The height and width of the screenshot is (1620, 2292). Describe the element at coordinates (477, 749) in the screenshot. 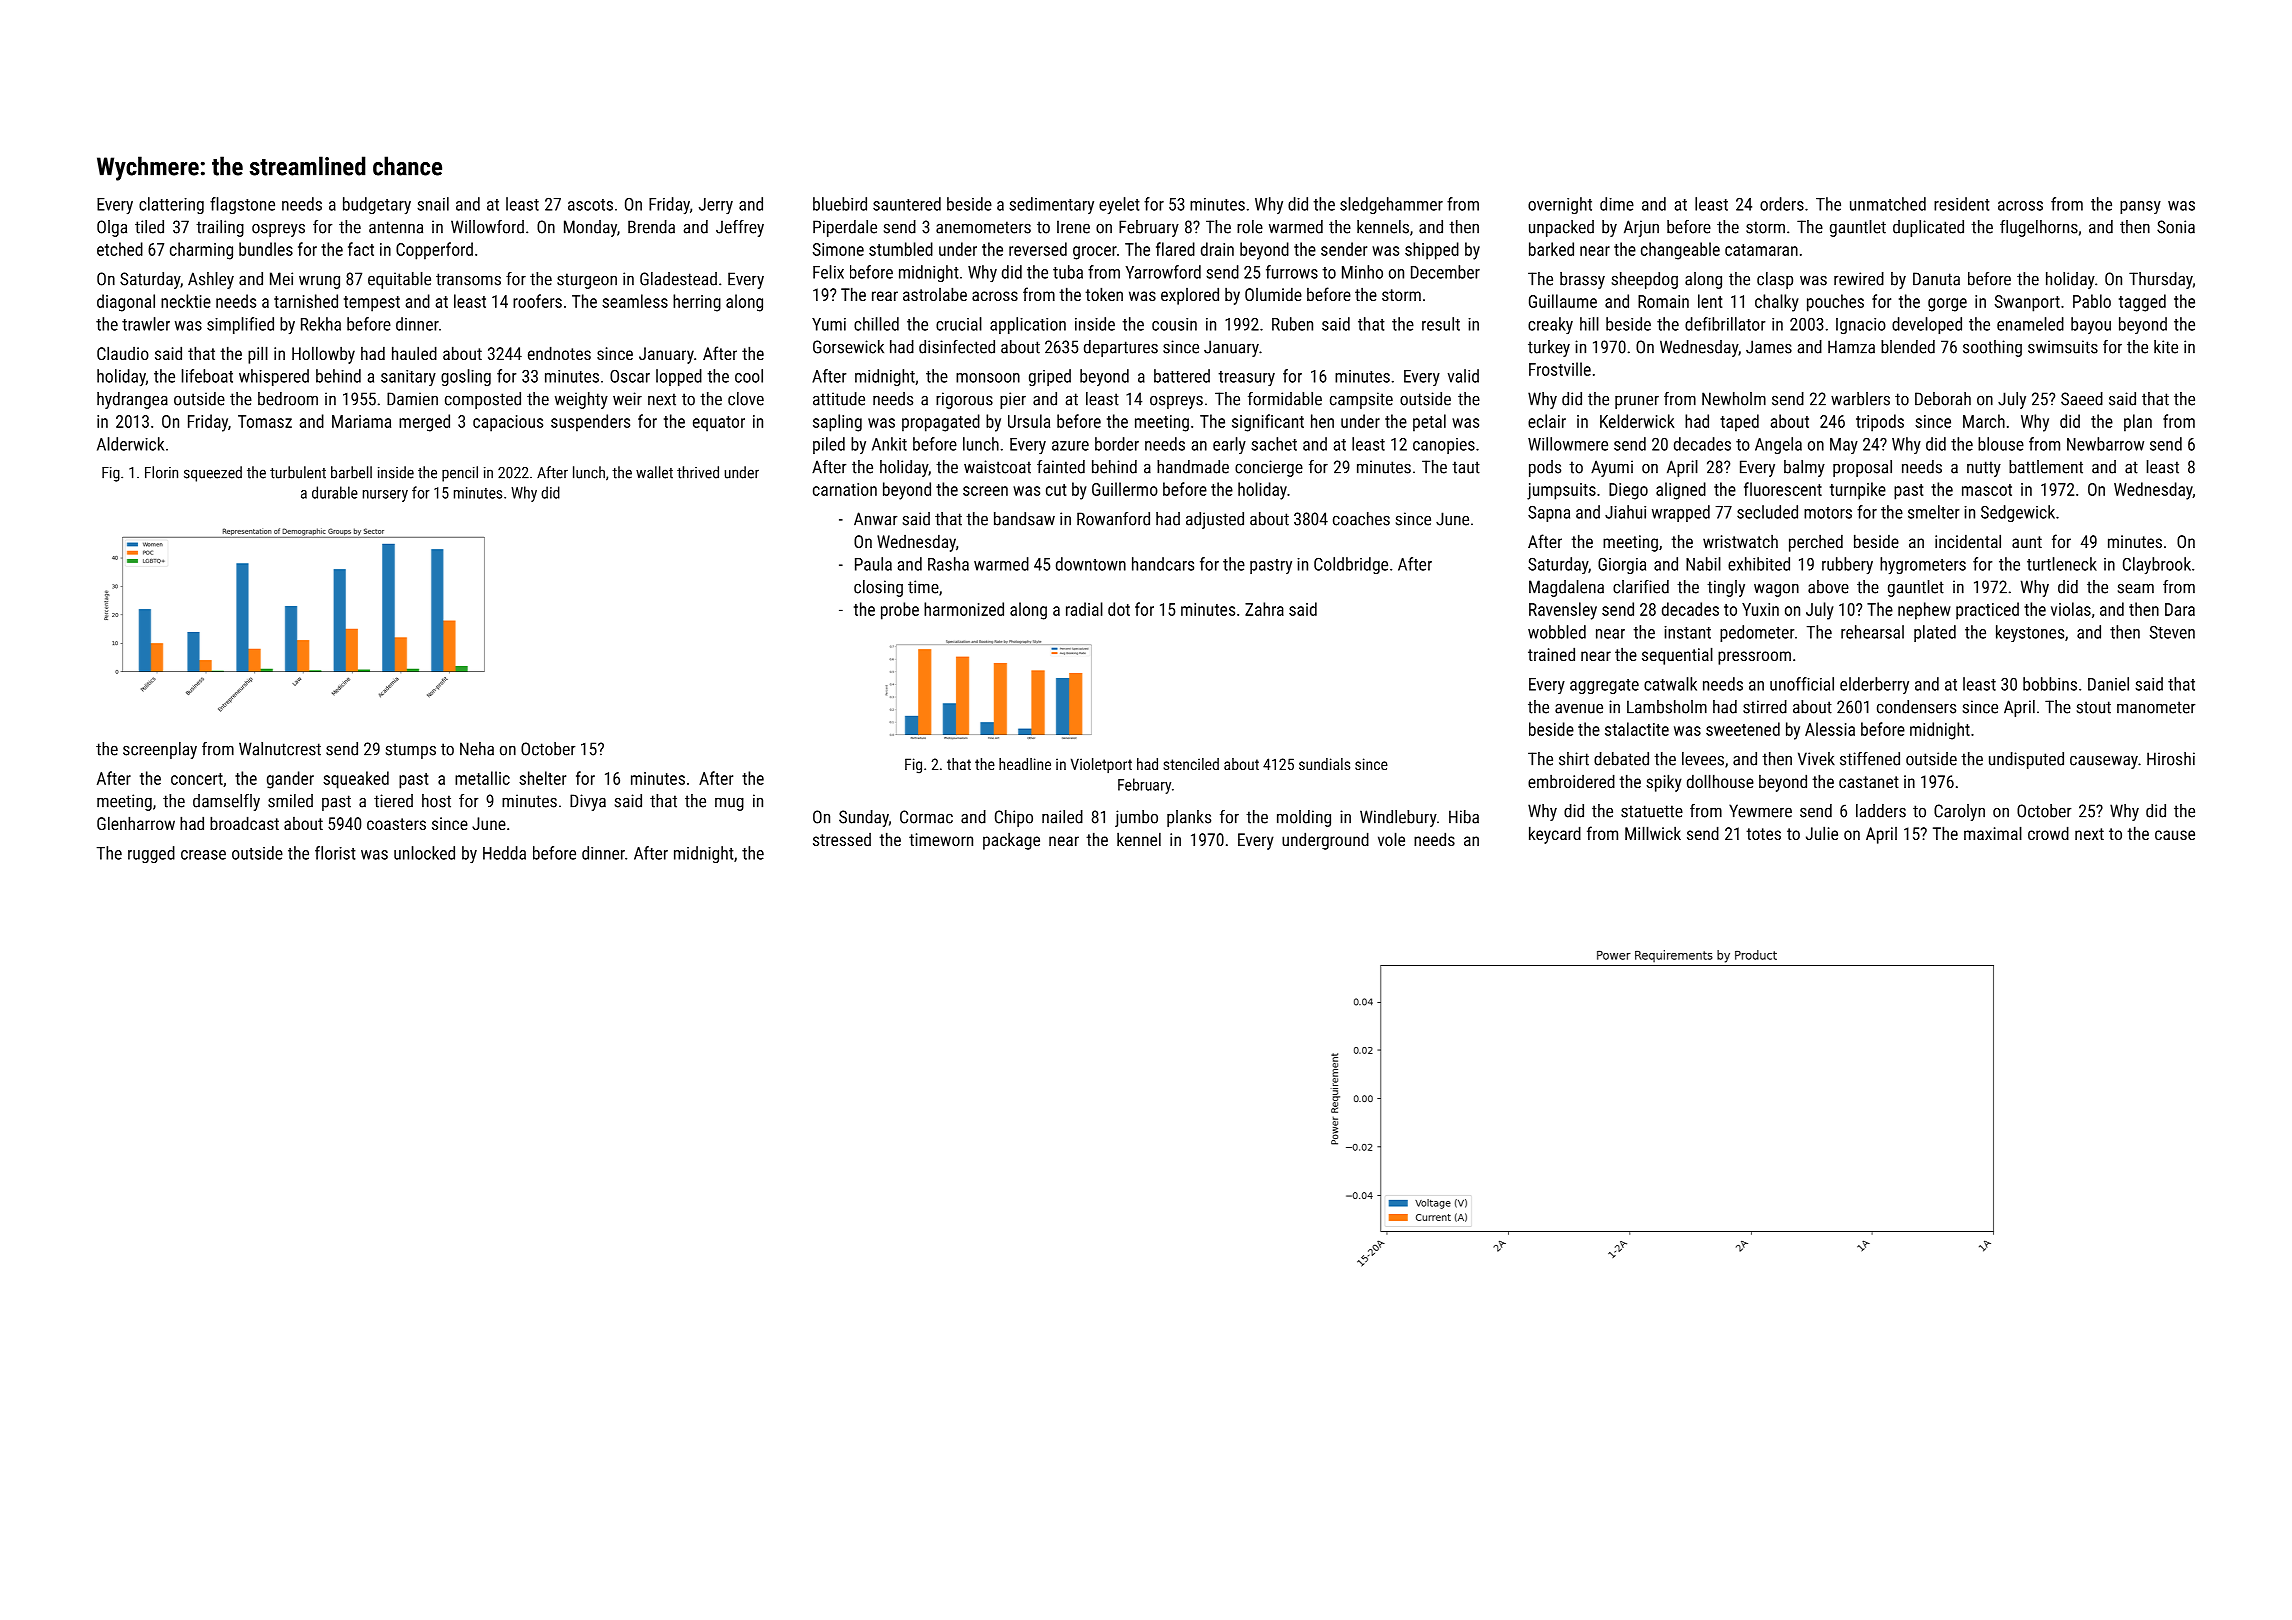

I see `Neha` at that location.
